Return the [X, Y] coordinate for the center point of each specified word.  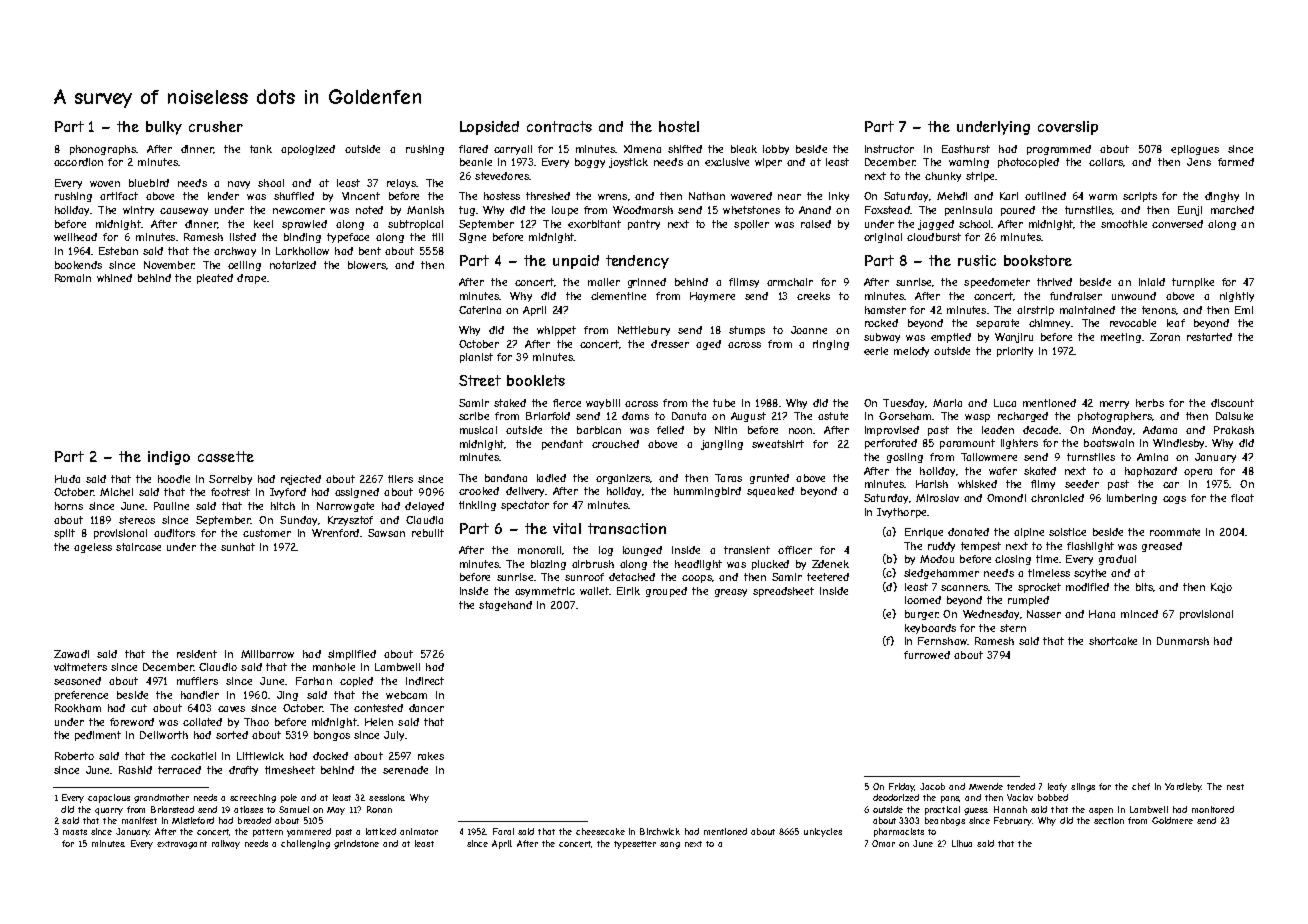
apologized [308, 150]
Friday [902, 787]
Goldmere [1172, 820]
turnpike [1193, 283]
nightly [1237, 297]
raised [816, 224]
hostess [502, 196]
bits [1144, 587]
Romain [73, 278]
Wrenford [335, 533]
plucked [770, 565]
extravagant [182, 845]
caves [231, 709]
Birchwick [660, 831]
